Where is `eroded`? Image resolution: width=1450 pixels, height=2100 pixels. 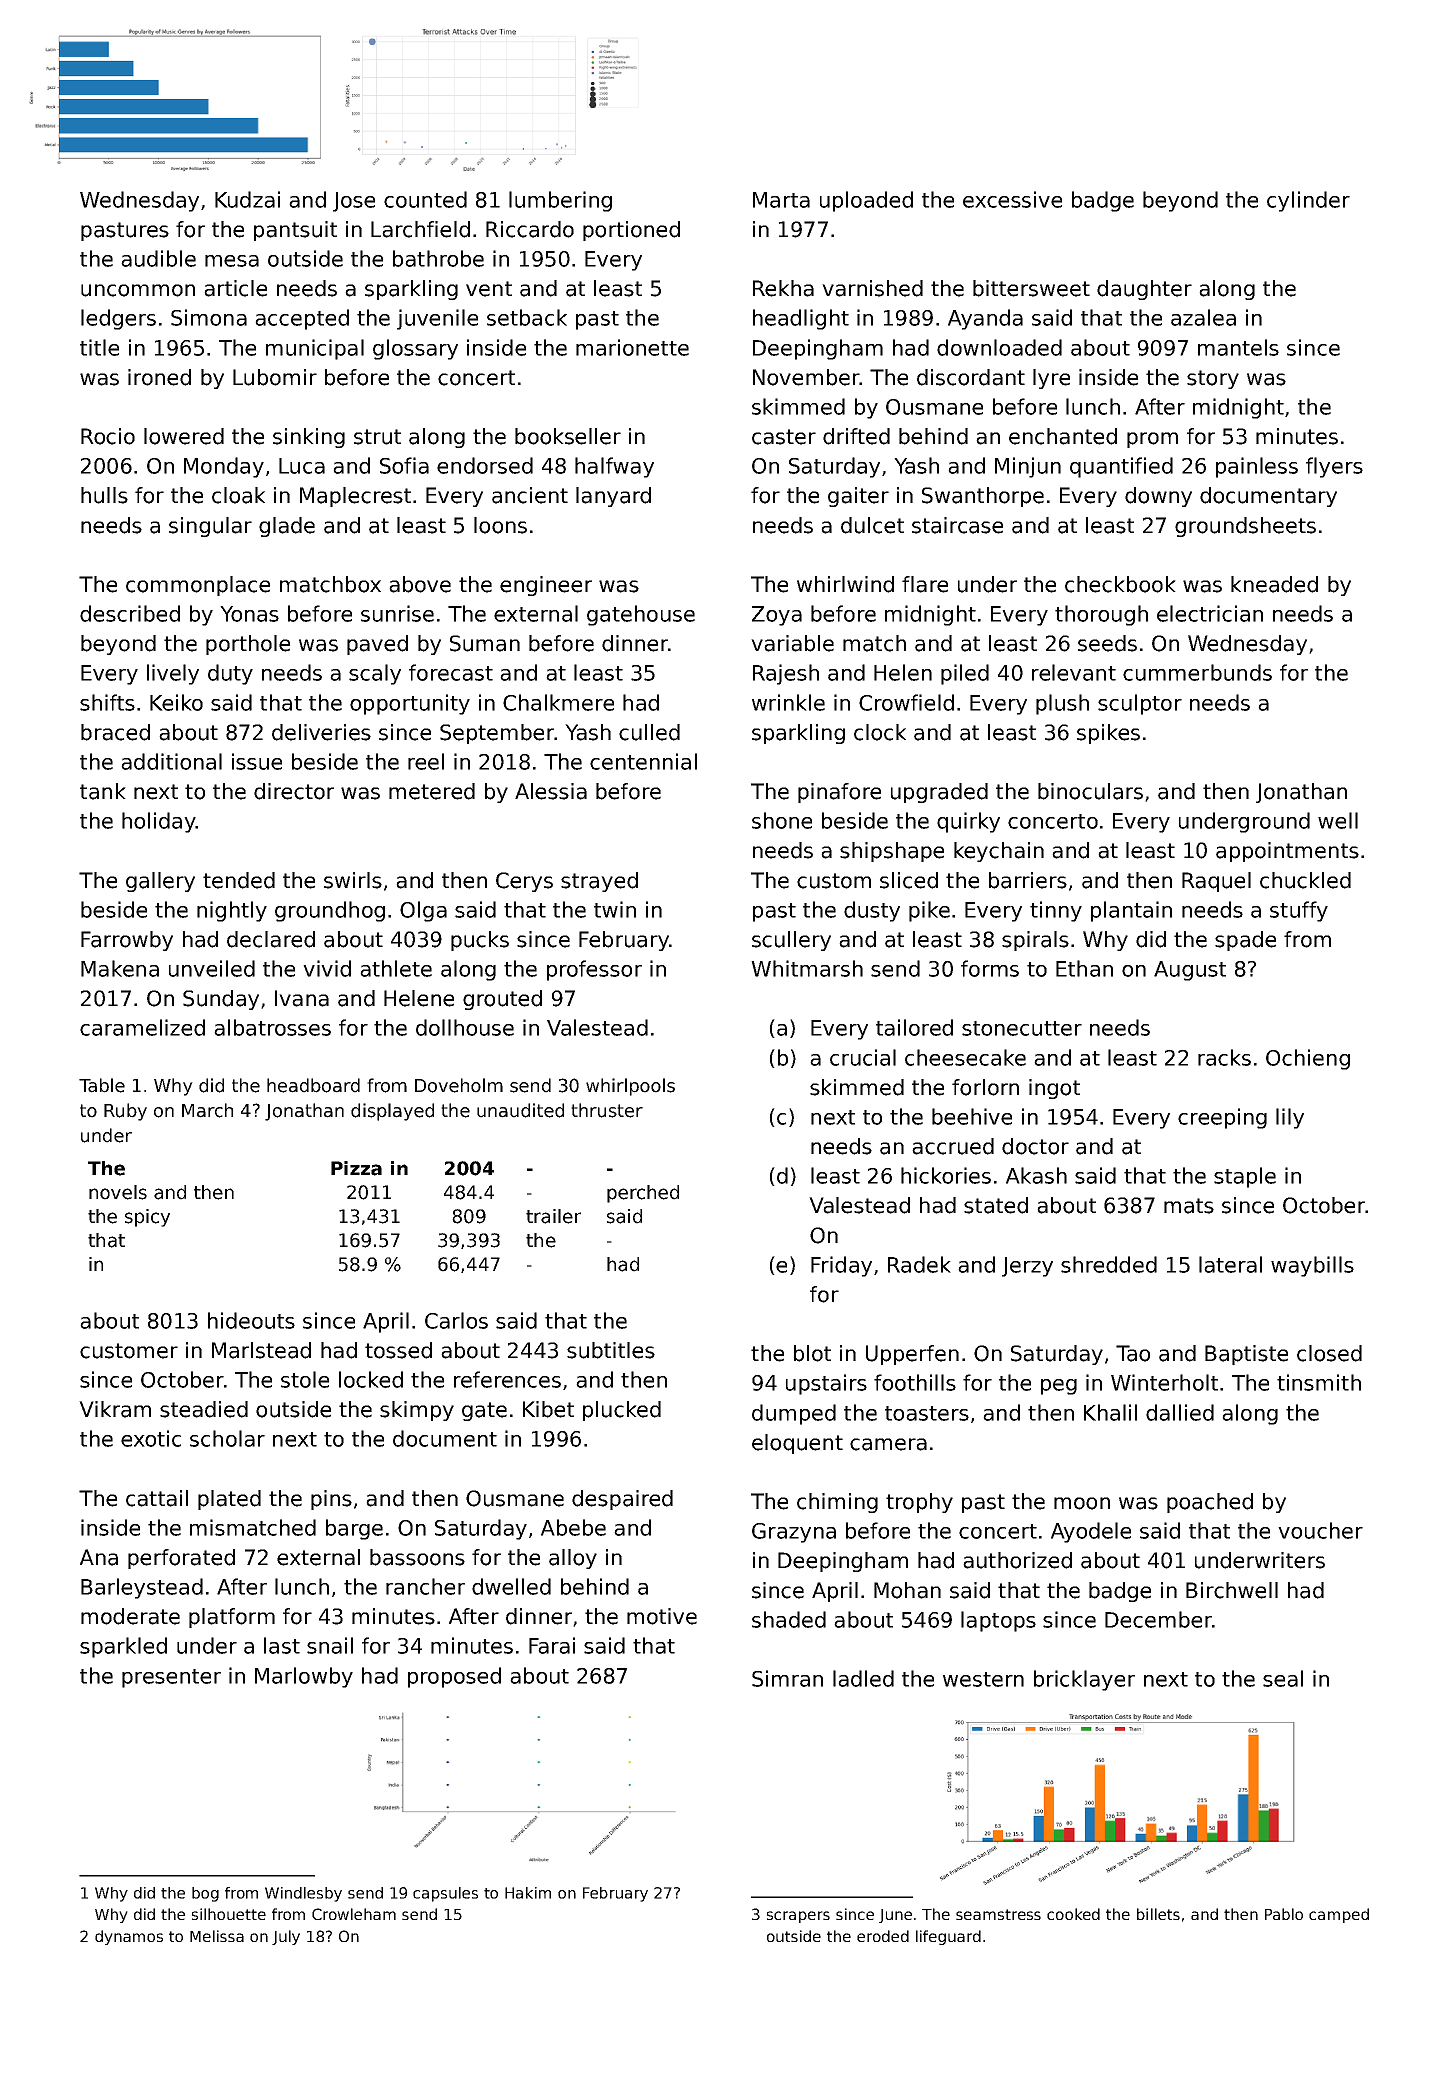
eroded is located at coordinates (883, 1936).
